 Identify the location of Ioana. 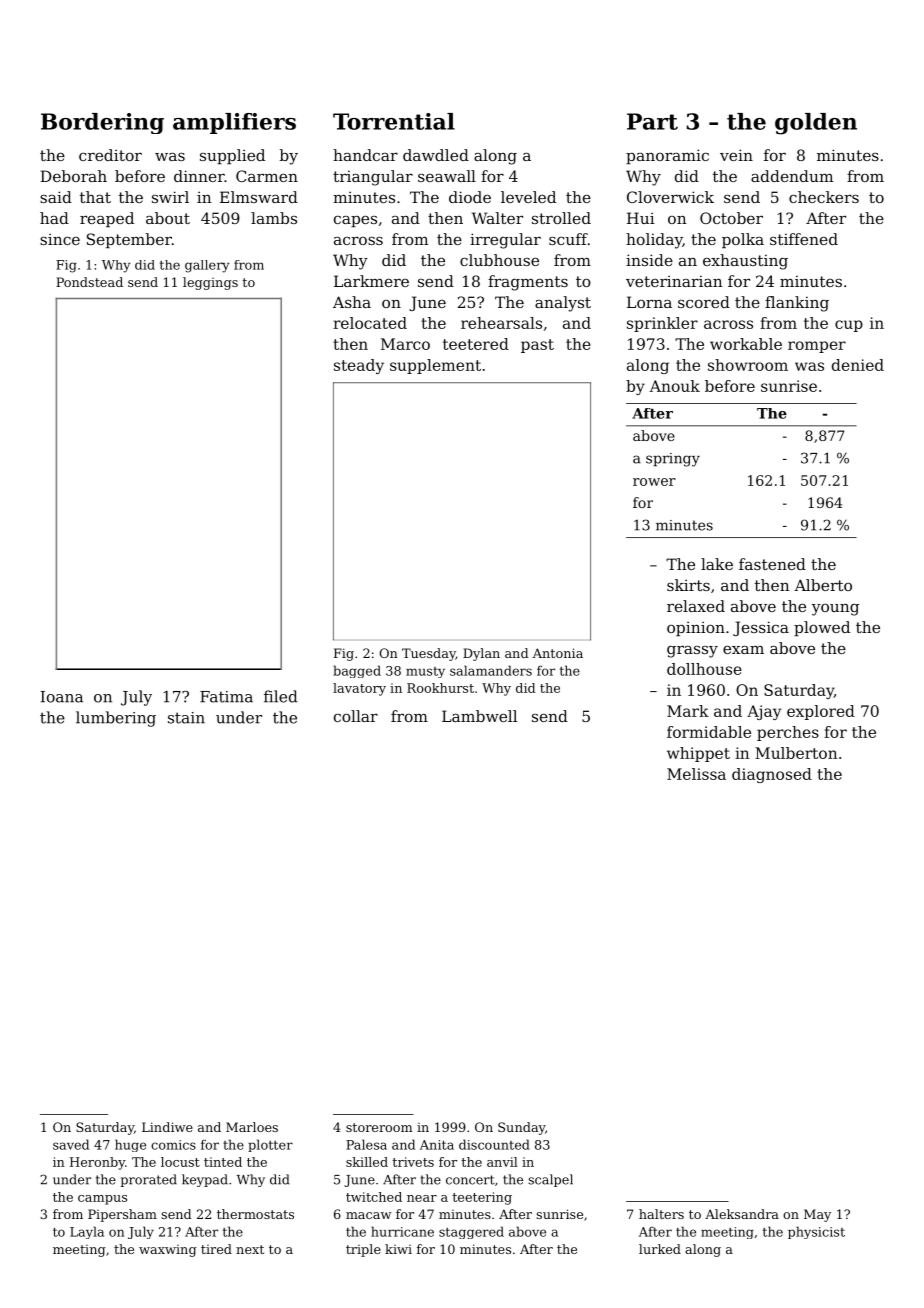
(61, 697).
